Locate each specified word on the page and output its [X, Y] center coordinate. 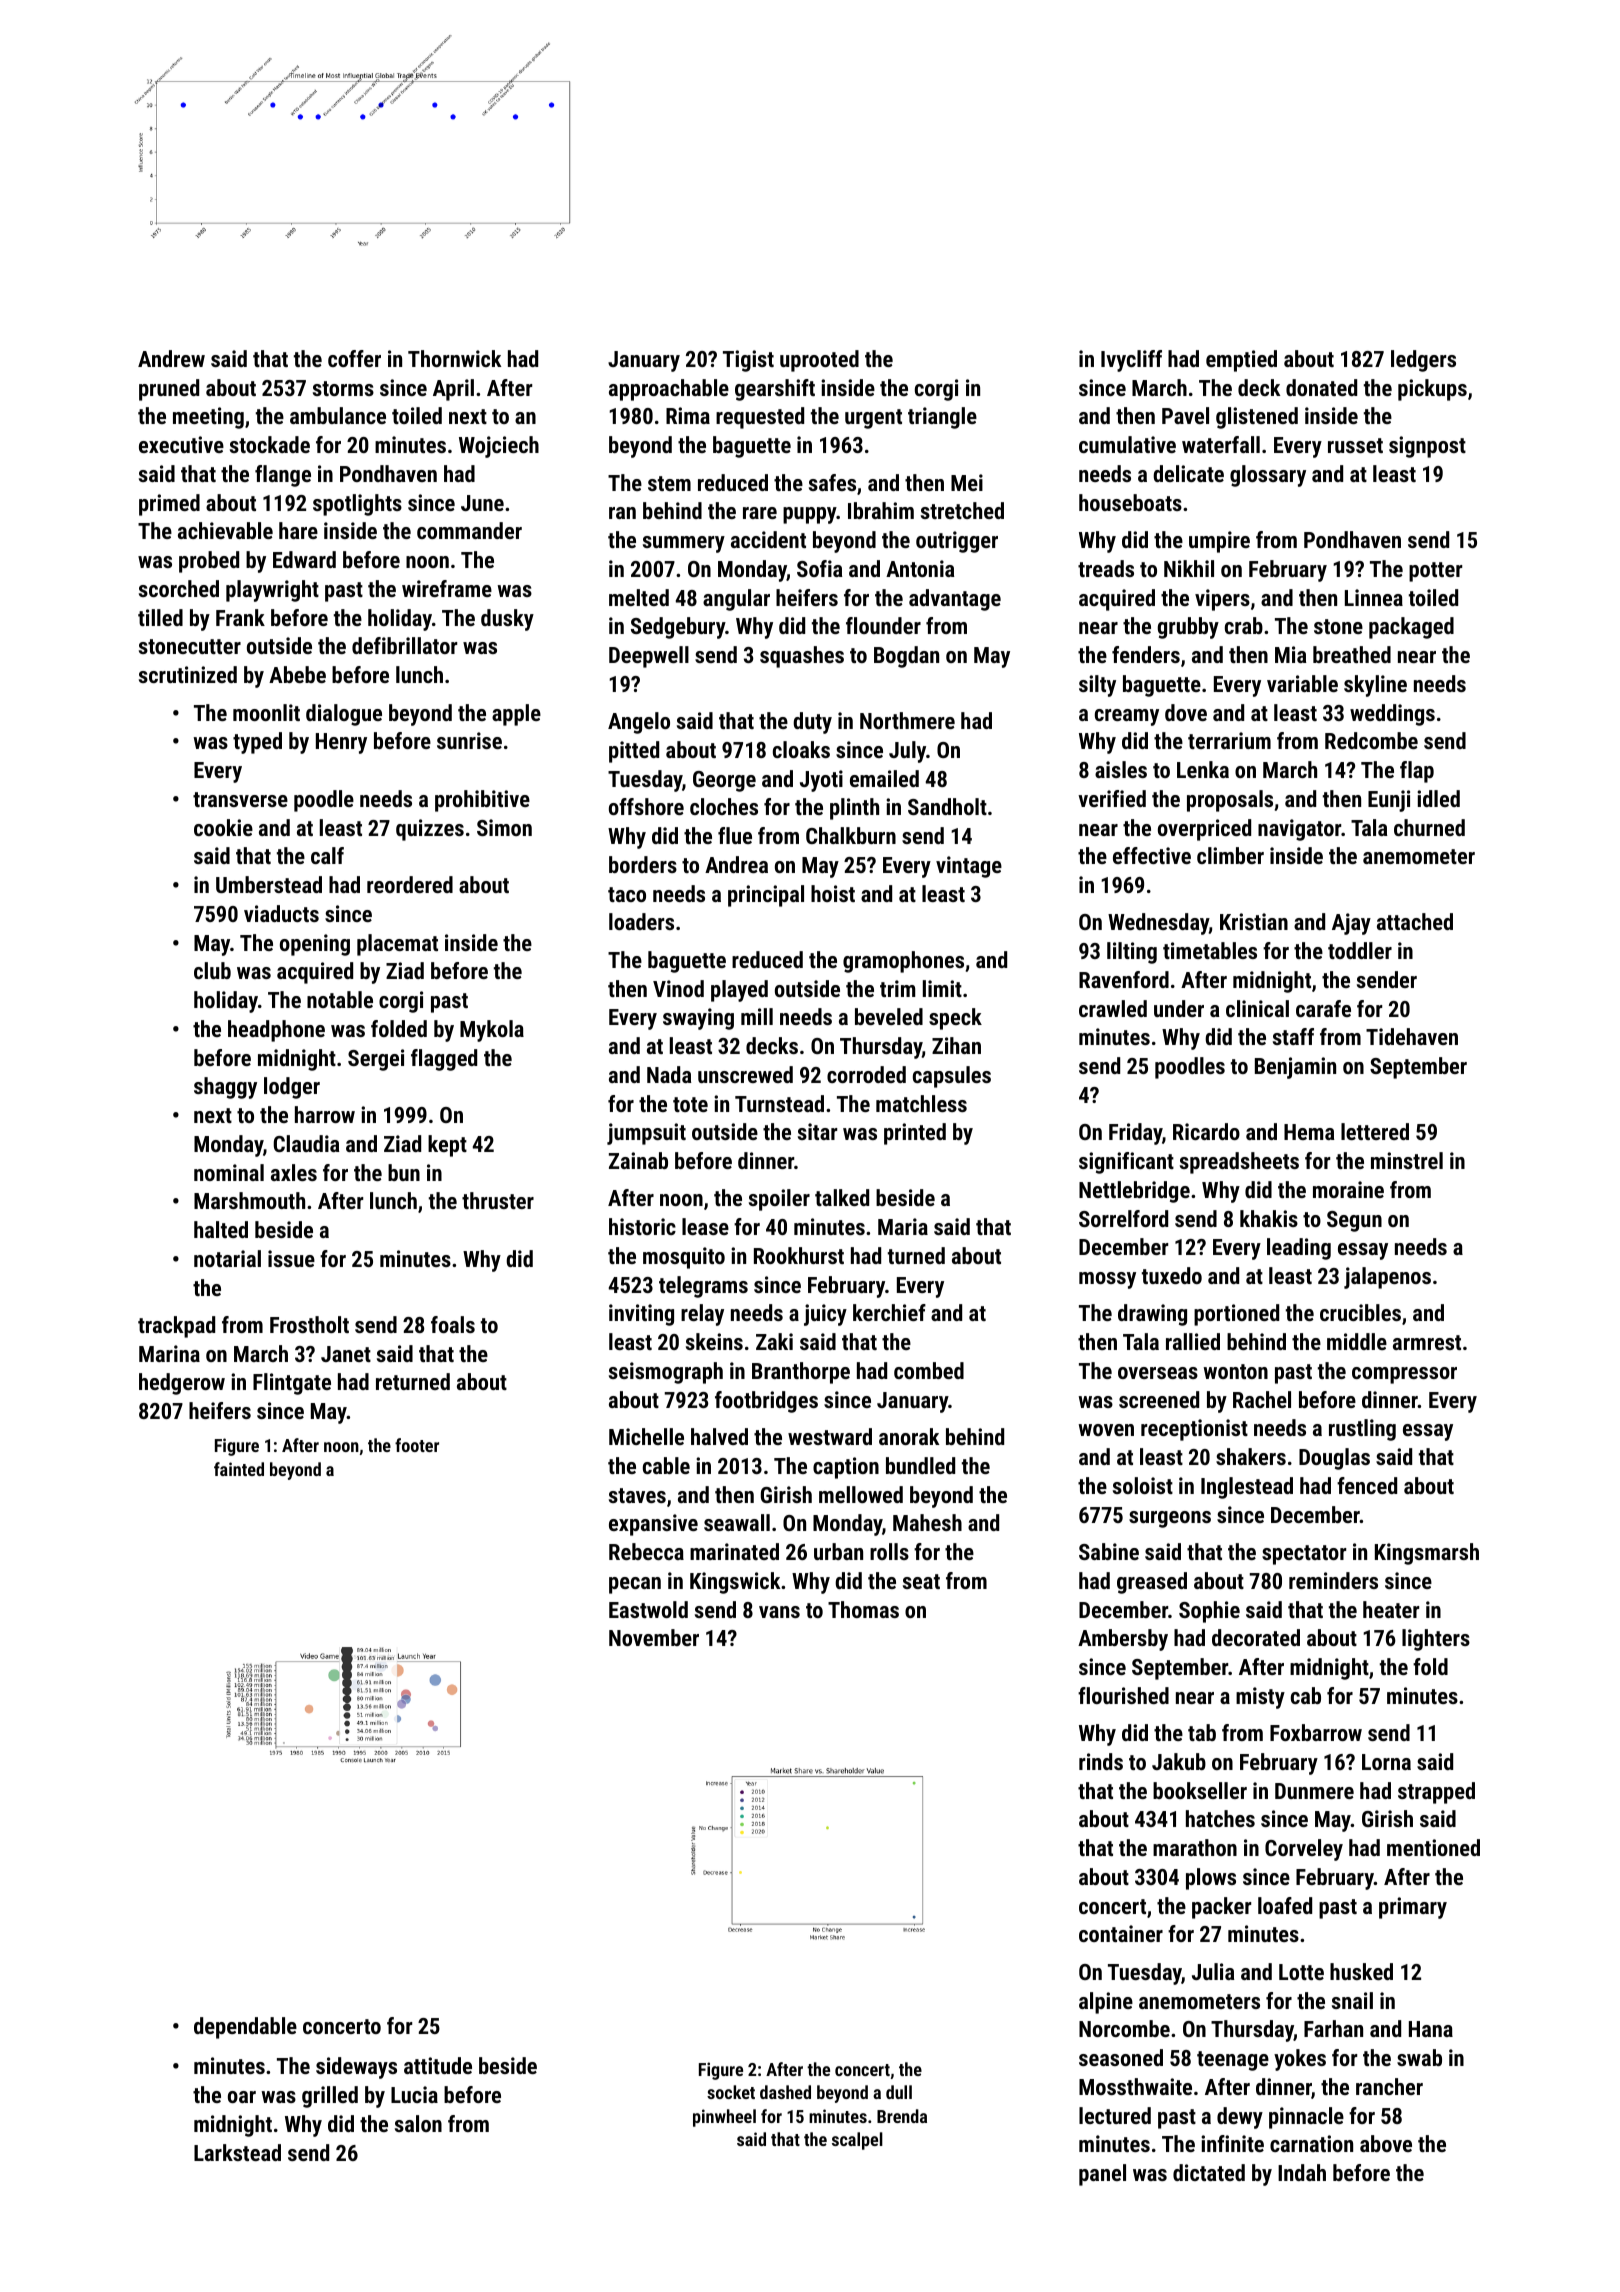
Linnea [1374, 597]
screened [1159, 1399]
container [1121, 1933]
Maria [903, 1226]
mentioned [1433, 1847]
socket [731, 2092]
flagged [444, 1060]
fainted [239, 1469]
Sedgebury [678, 628]
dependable [245, 2028]
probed [209, 562]
